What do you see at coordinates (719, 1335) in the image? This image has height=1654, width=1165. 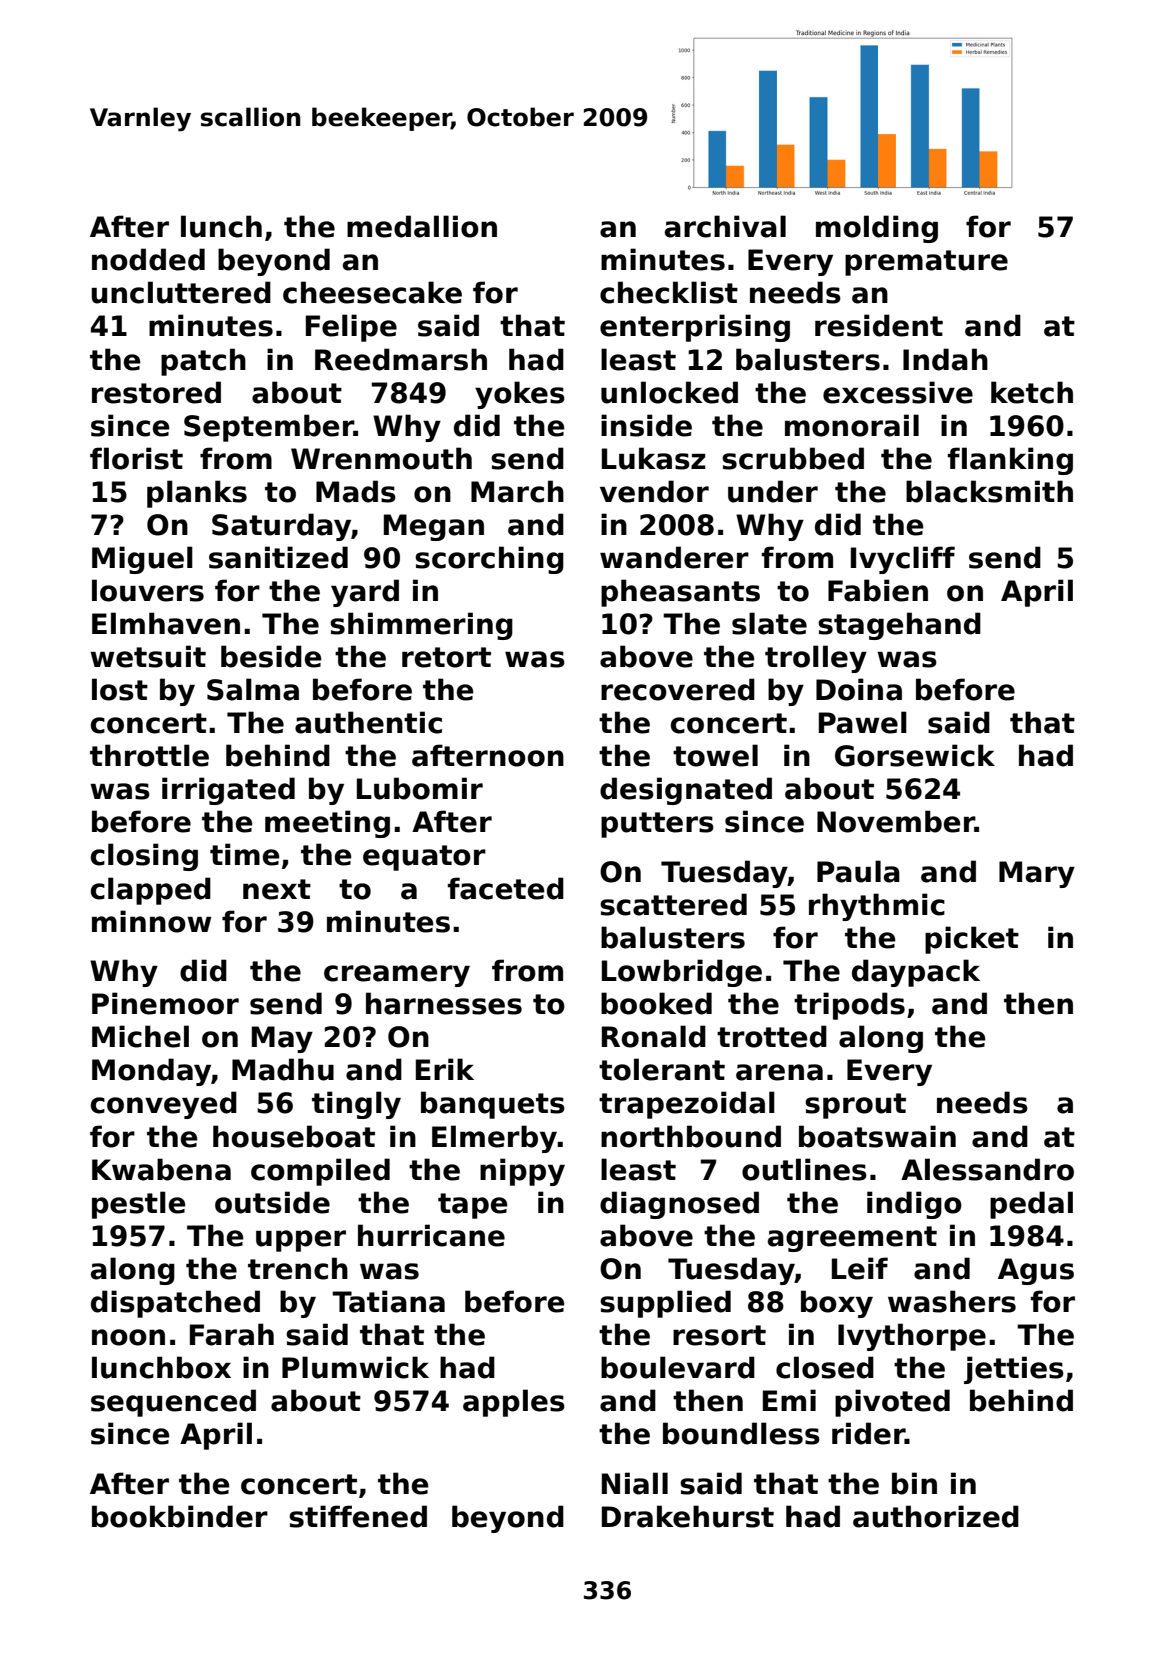 I see `resort` at bounding box center [719, 1335].
